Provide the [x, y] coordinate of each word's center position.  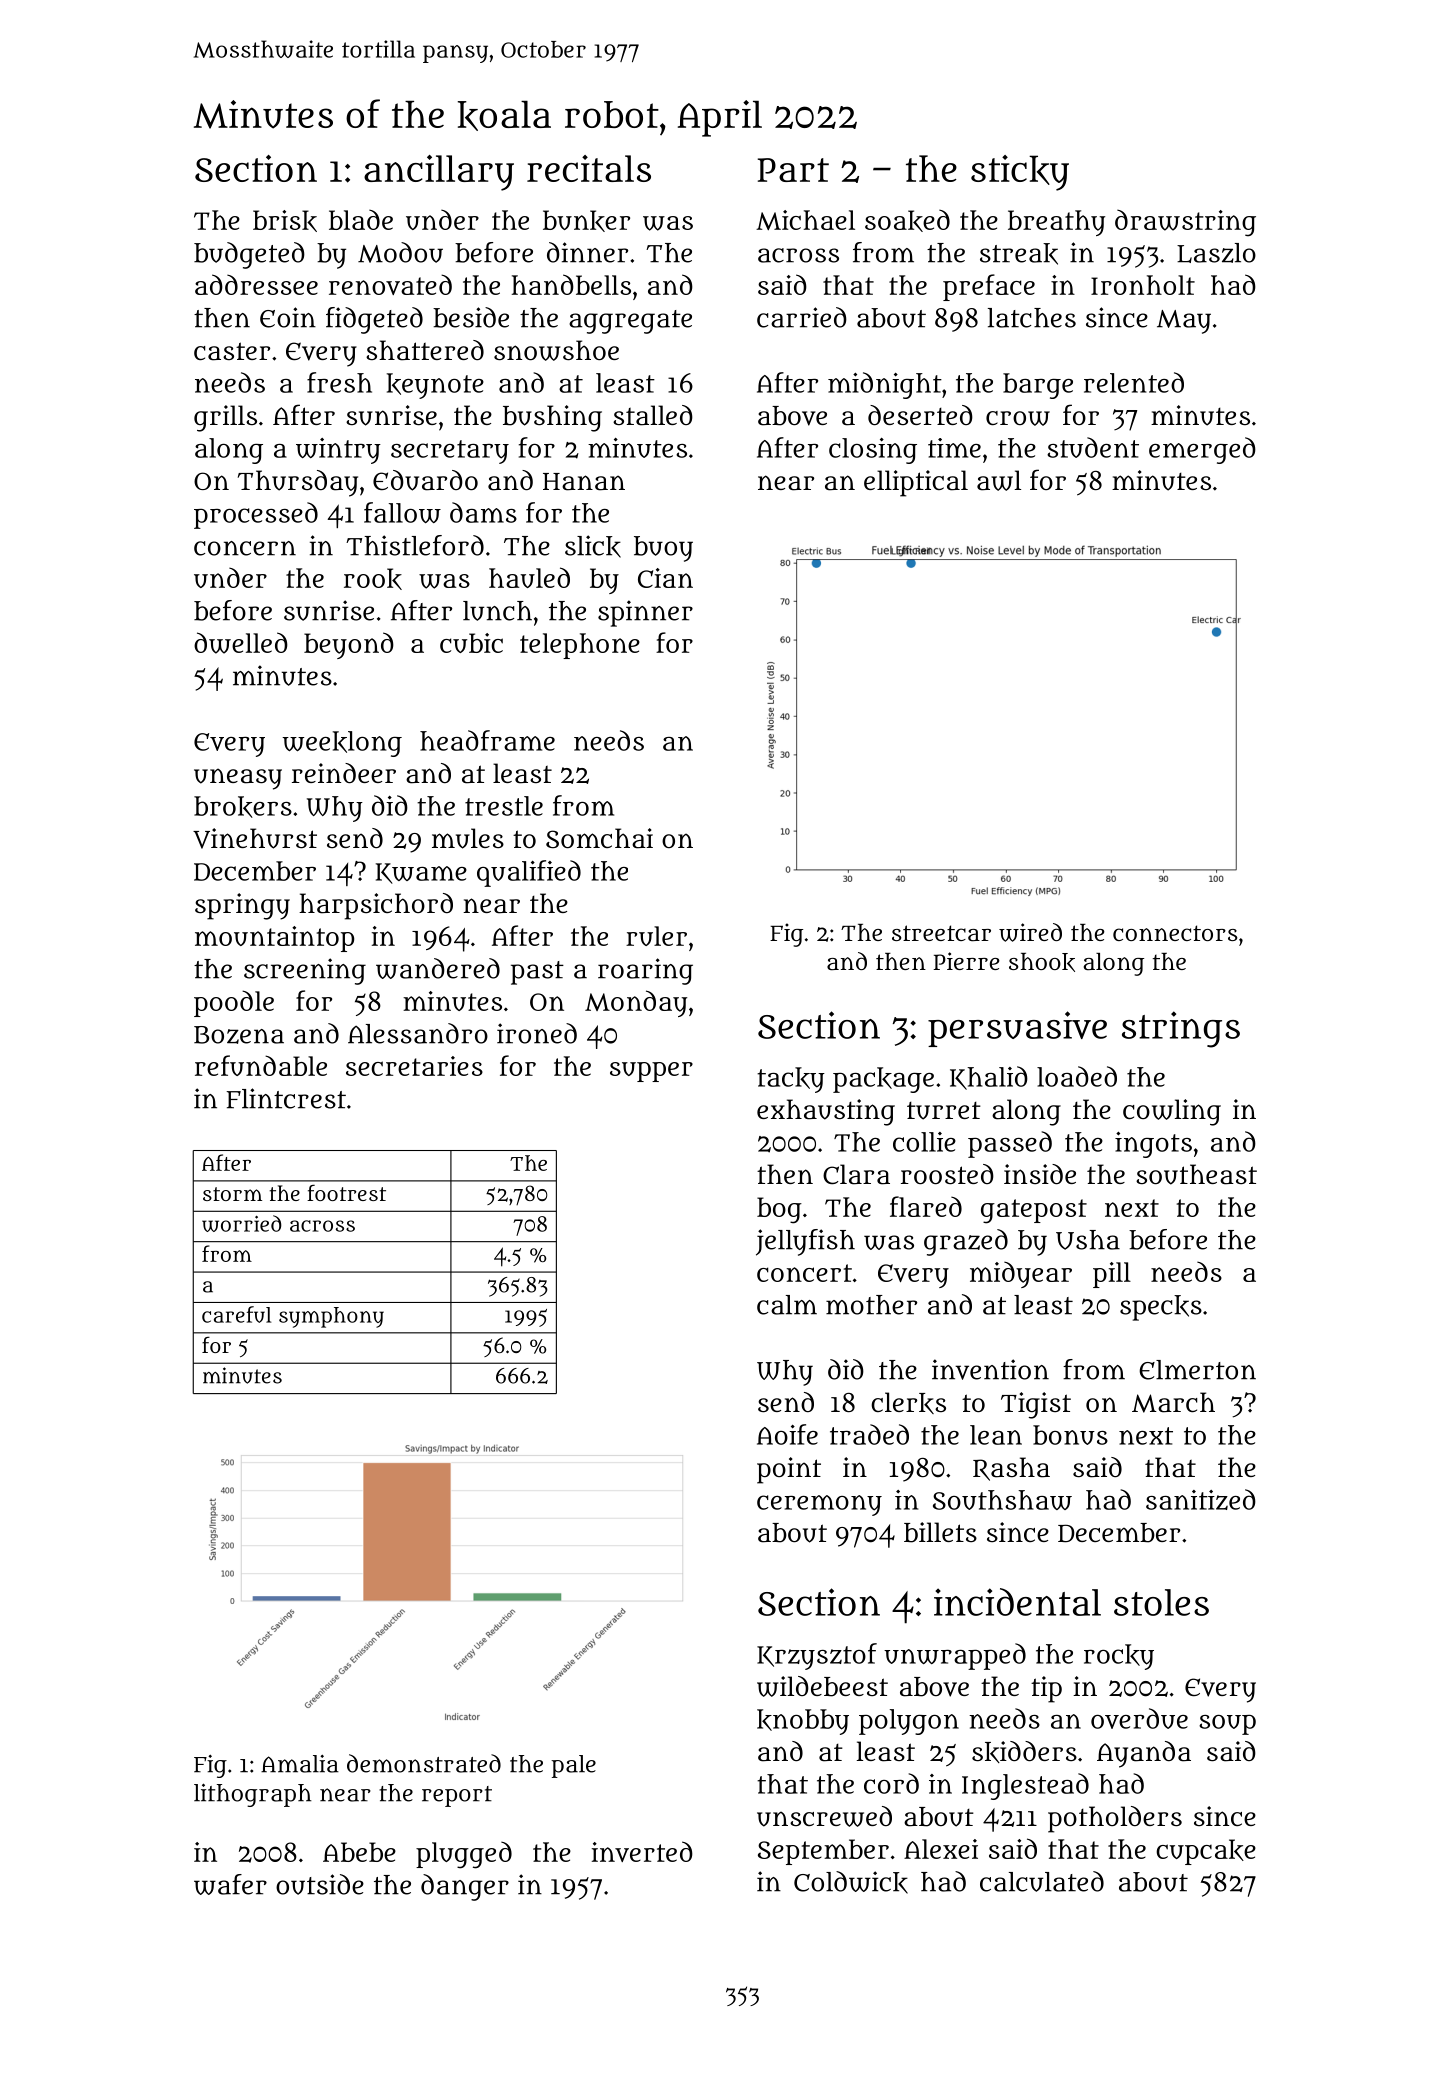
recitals [589, 168]
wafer [230, 1884]
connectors [1175, 933]
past [537, 973]
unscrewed [824, 1816]
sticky [1020, 173]
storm [232, 1194]
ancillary [439, 173]
